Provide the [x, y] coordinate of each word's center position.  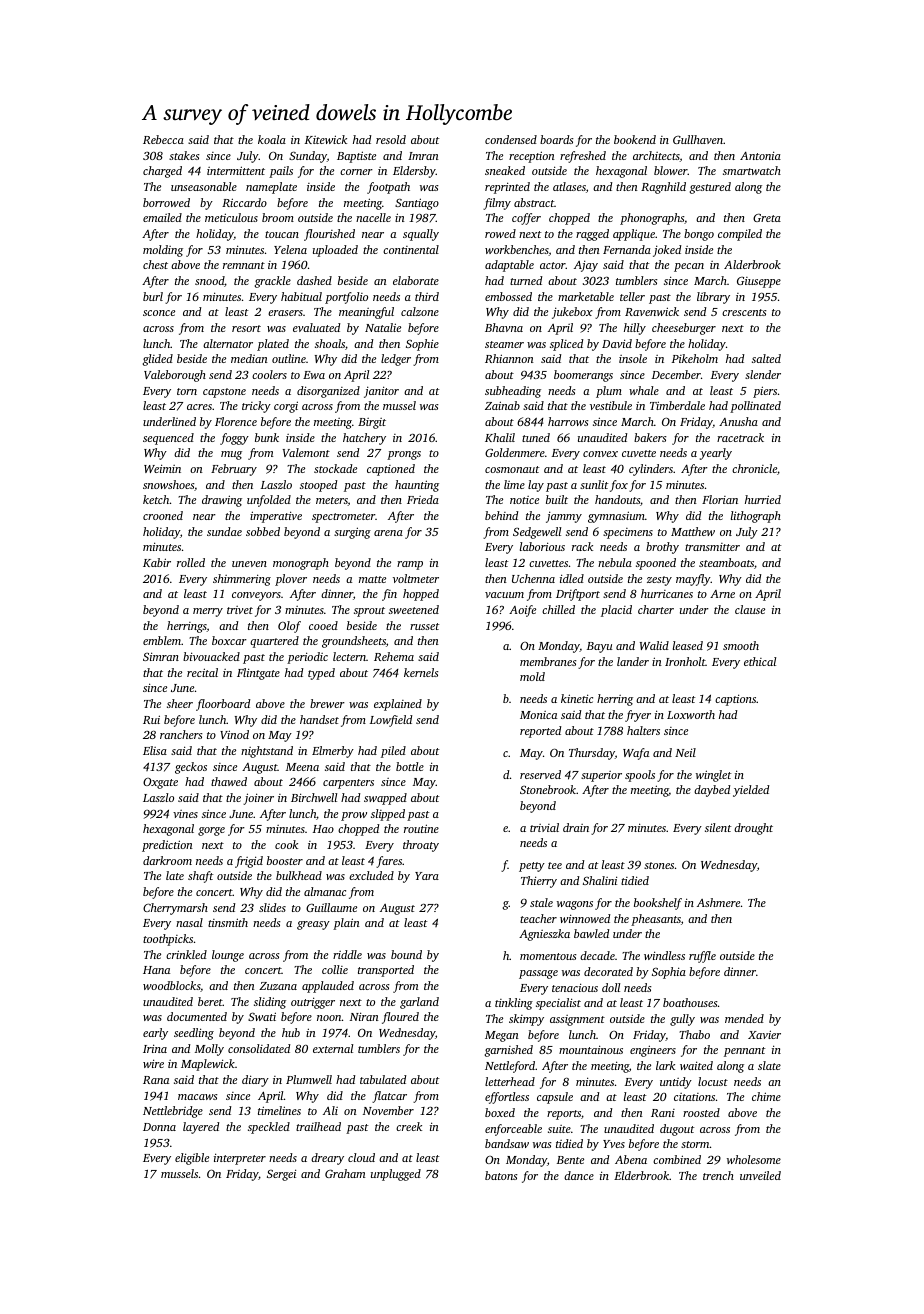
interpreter [240, 1159]
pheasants [656, 920]
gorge [211, 831]
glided [158, 360]
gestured [710, 188]
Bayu [599, 647]
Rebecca [163, 139]
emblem [162, 640]
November [388, 1110]
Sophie [422, 345]
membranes [548, 661]
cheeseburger [684, 329]
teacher [538, 918]
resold [391, 139]
